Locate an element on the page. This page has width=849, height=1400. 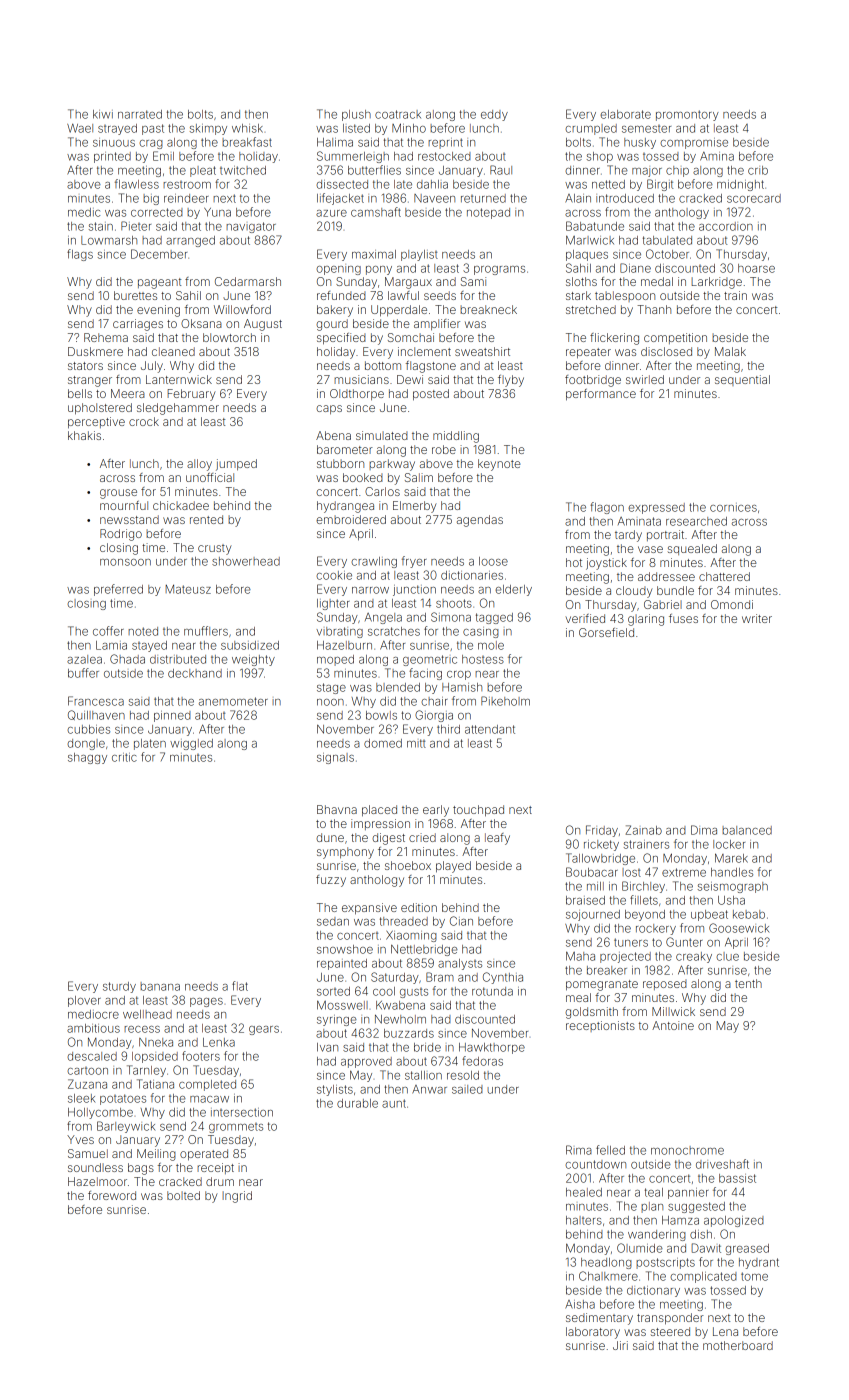
Omondi is located at coordinates (732, 604).
